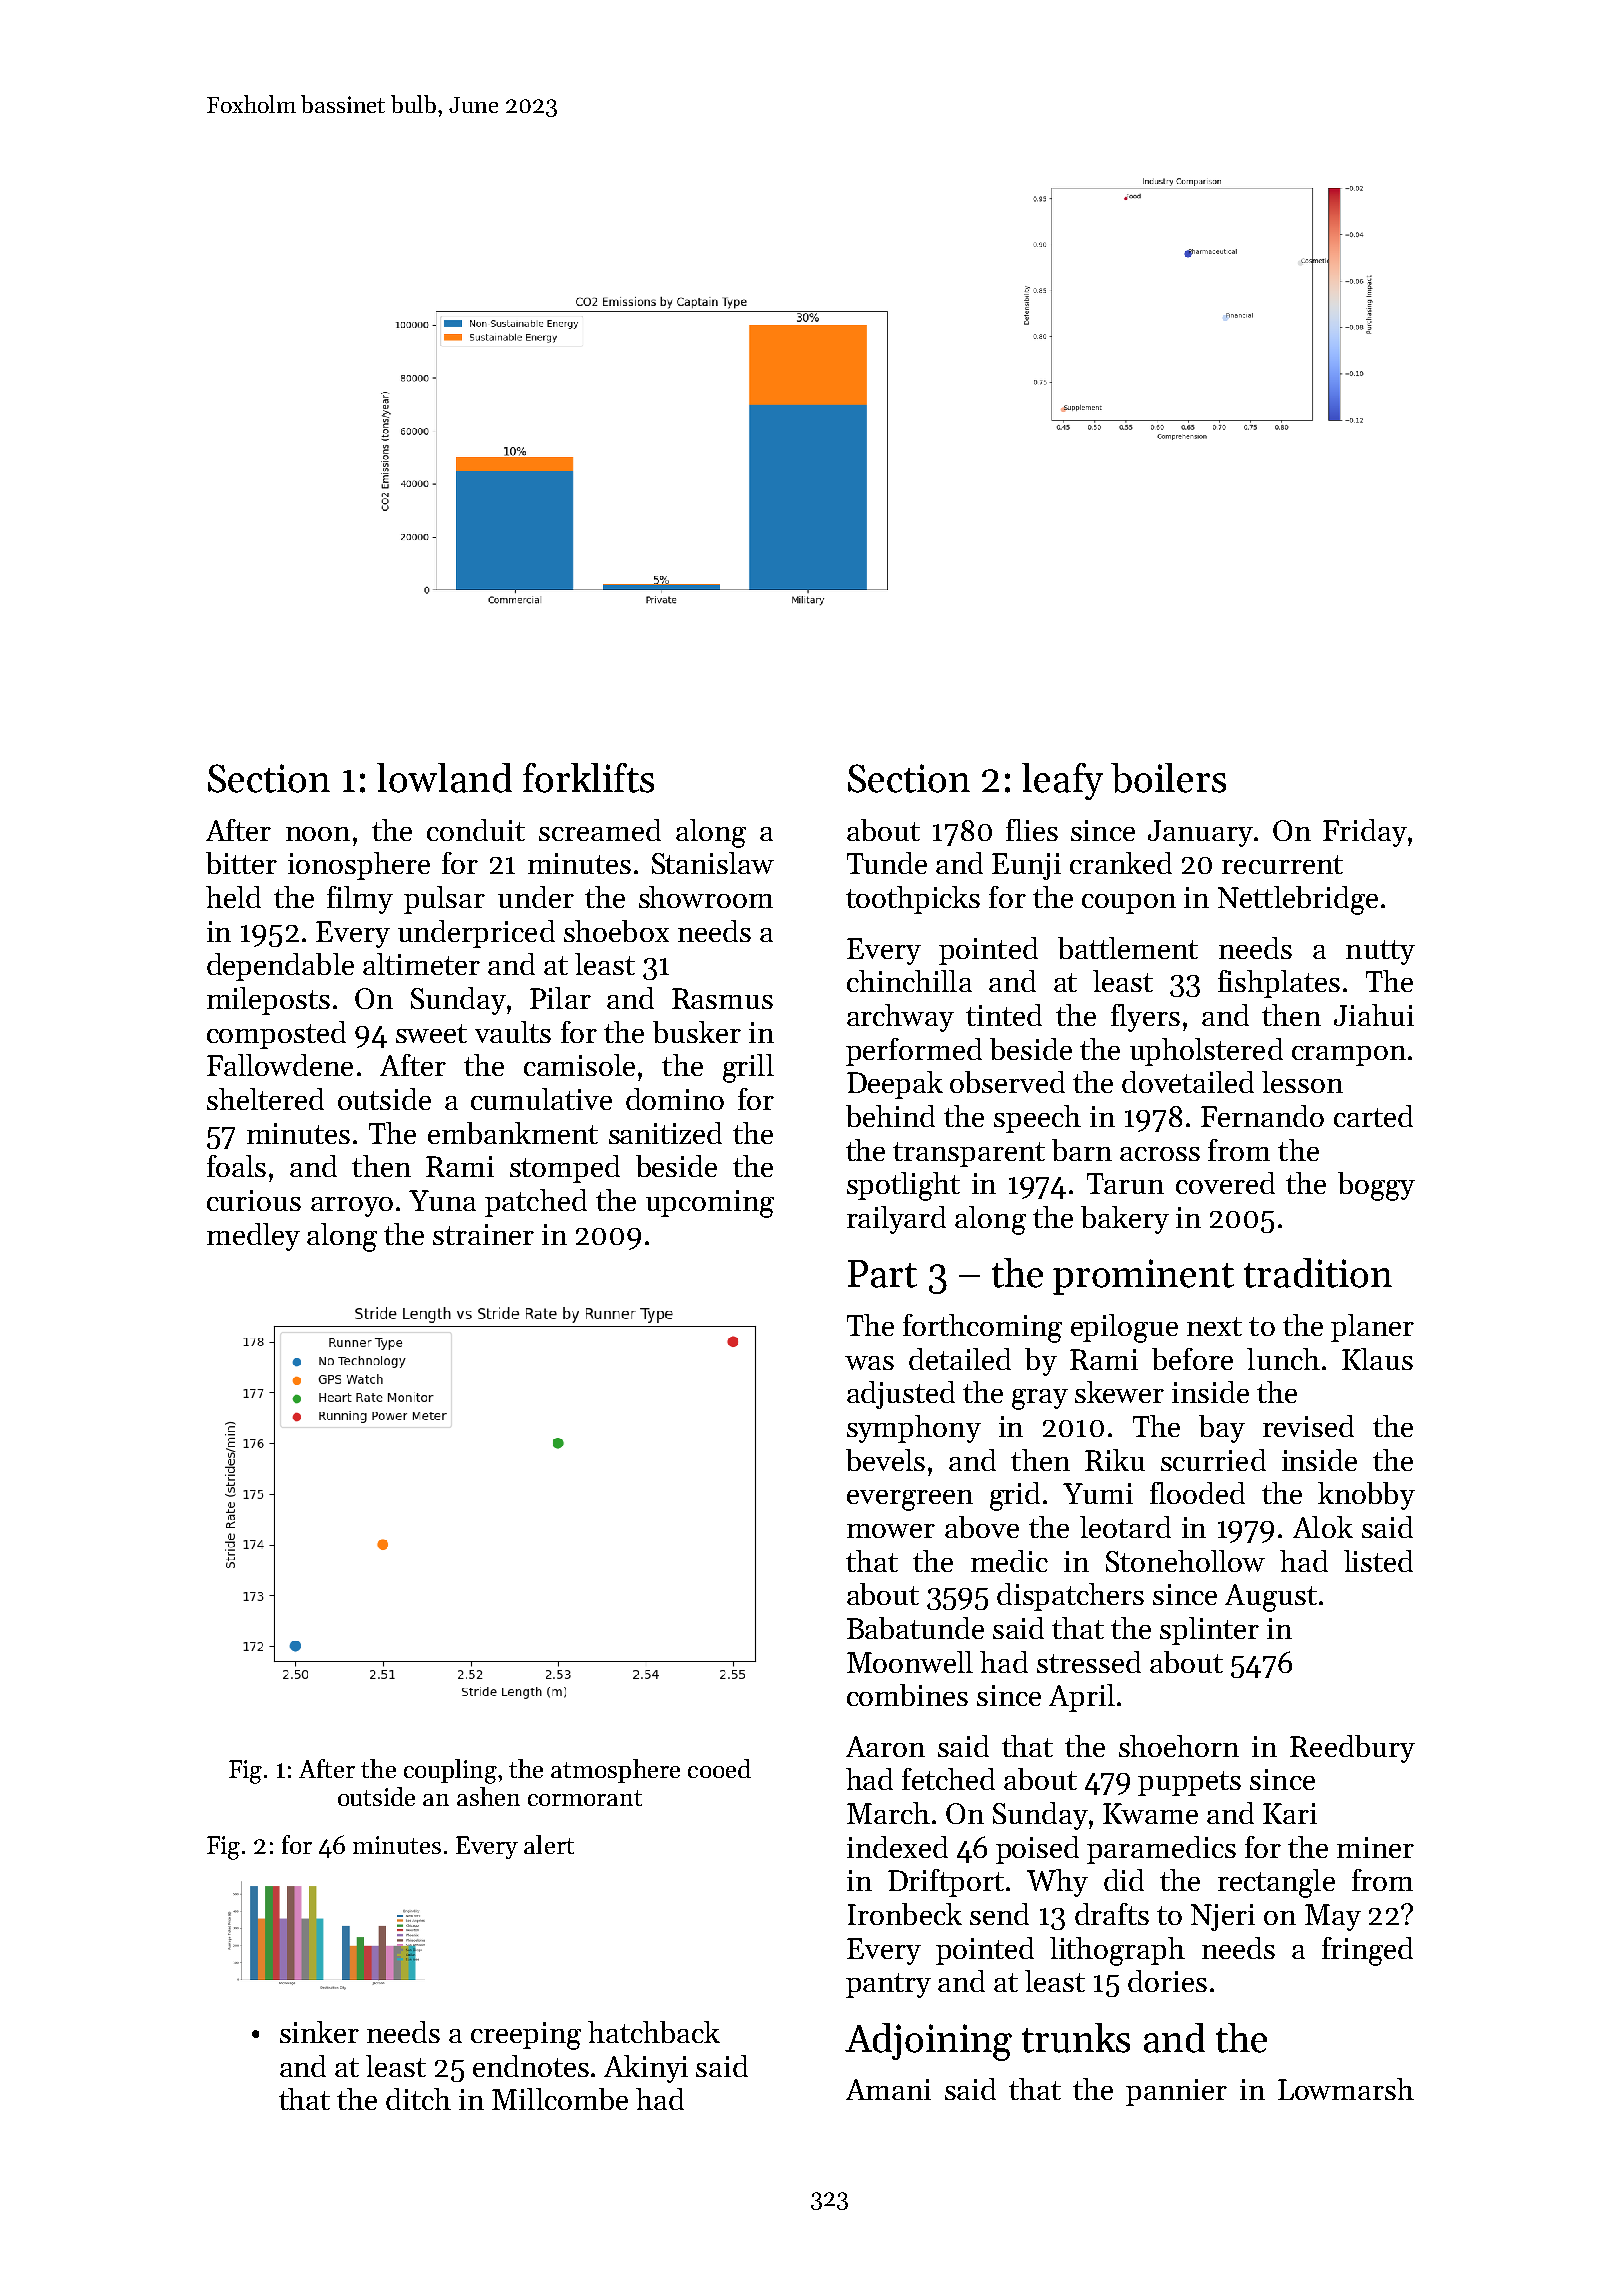  What do you see at coordinates (885, 1460) in the screenshot?
I see `bevels` at bounding box center [885, 1460].
